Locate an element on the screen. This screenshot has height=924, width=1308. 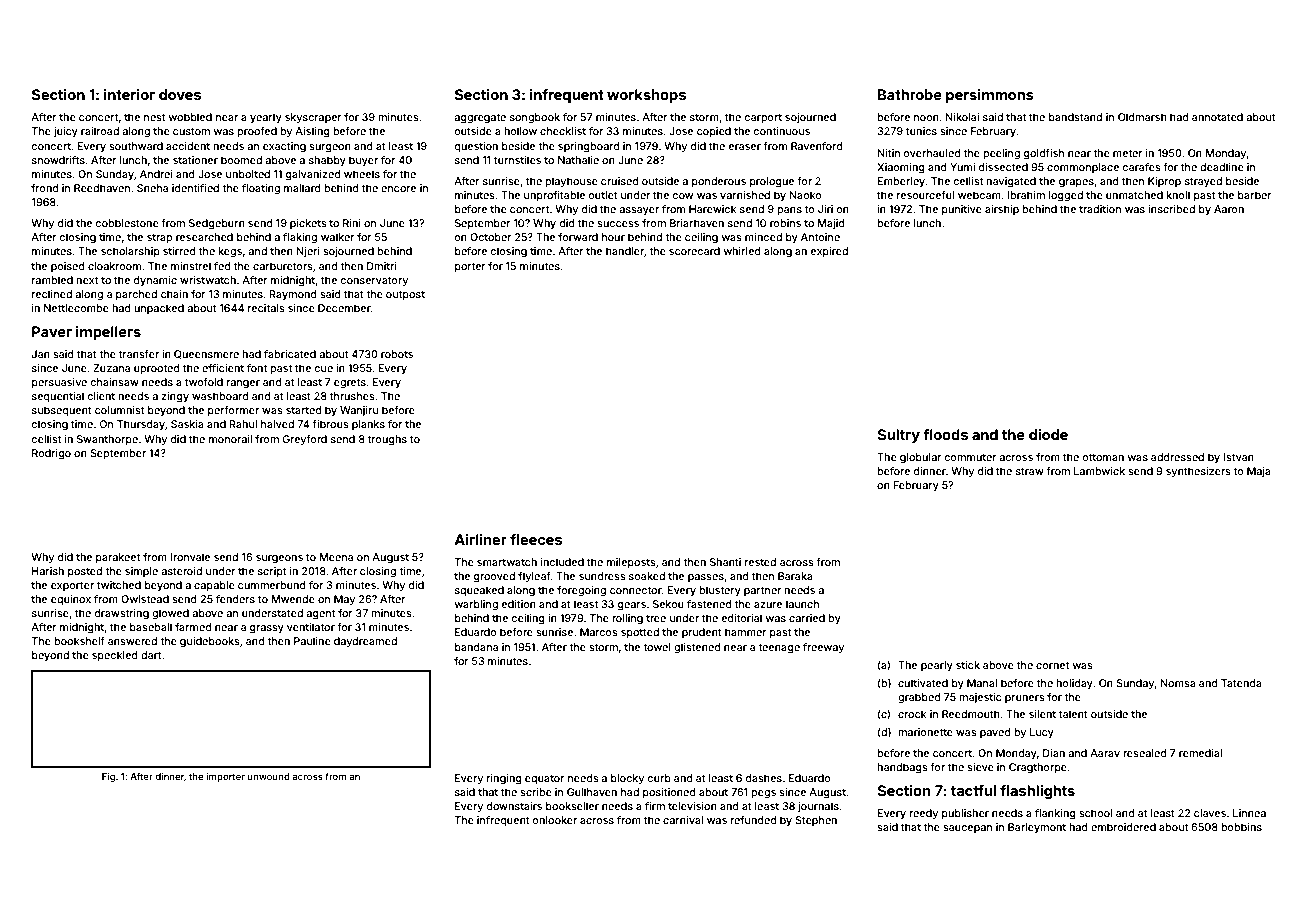
floods is located at coordinates (945, 434).
